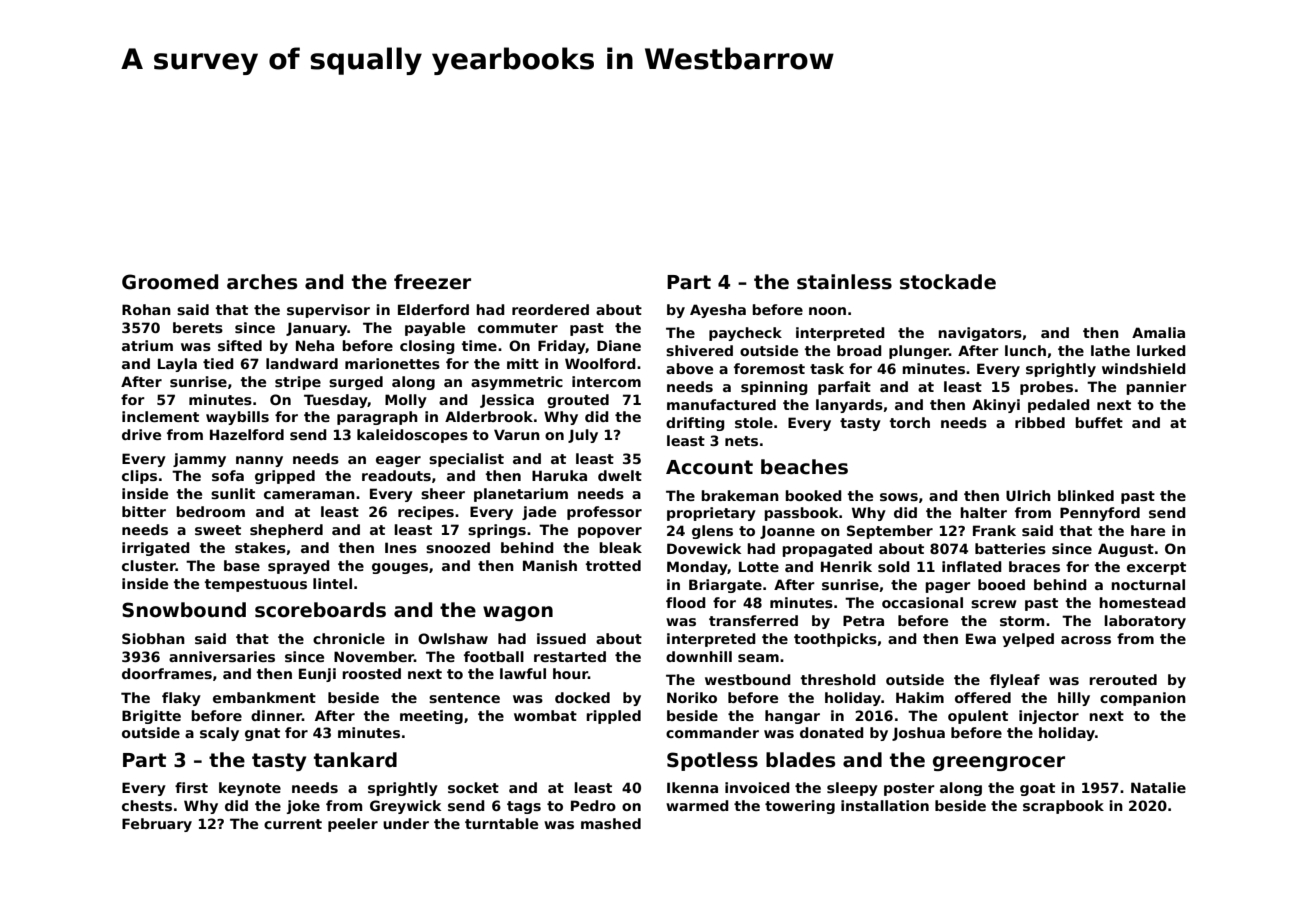 This screenshot has height=924, width=1308. I want to click on July, so click(583, 436).
